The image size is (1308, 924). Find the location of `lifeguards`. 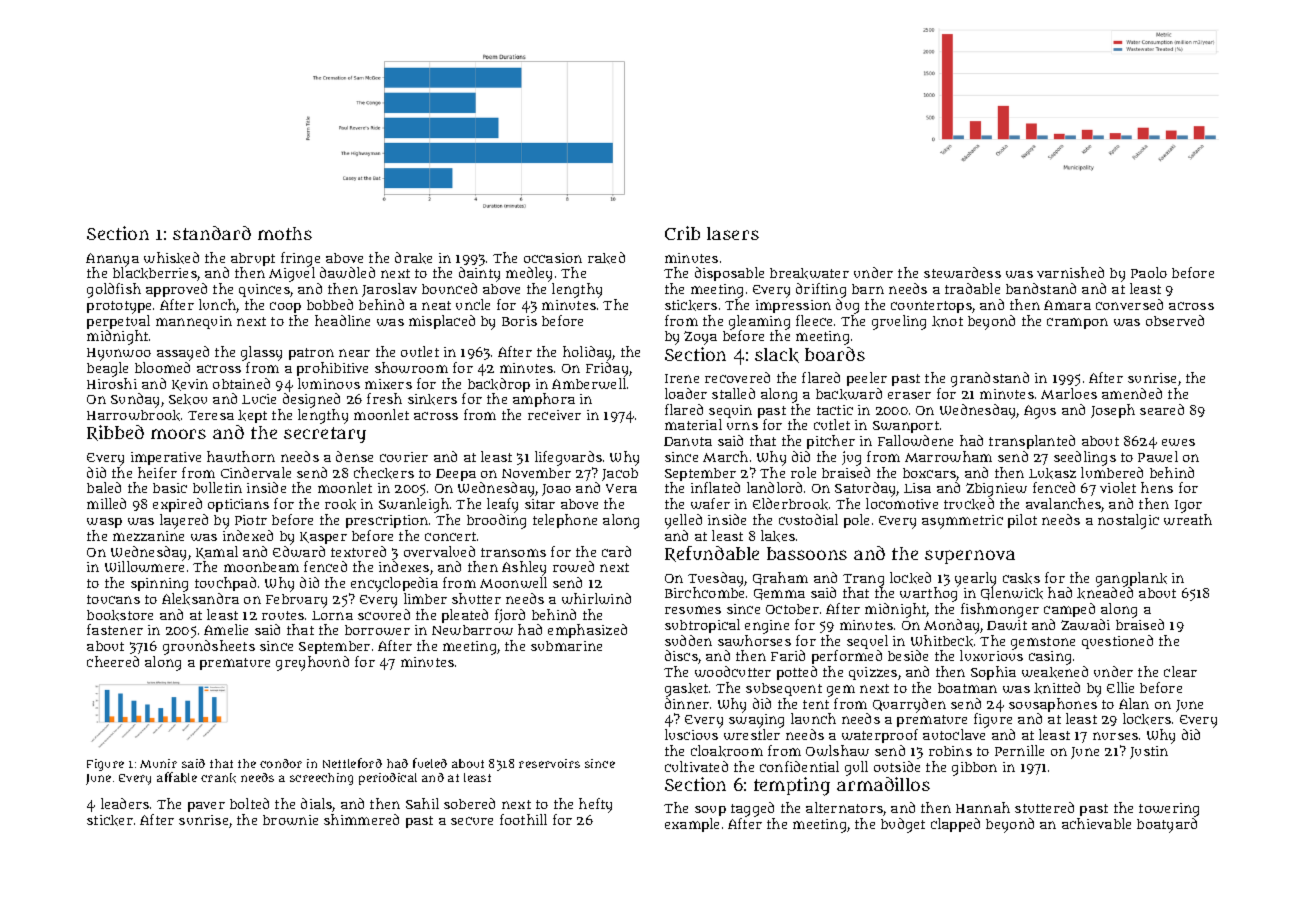

lifeguards is located at coordinates (568, 458).
